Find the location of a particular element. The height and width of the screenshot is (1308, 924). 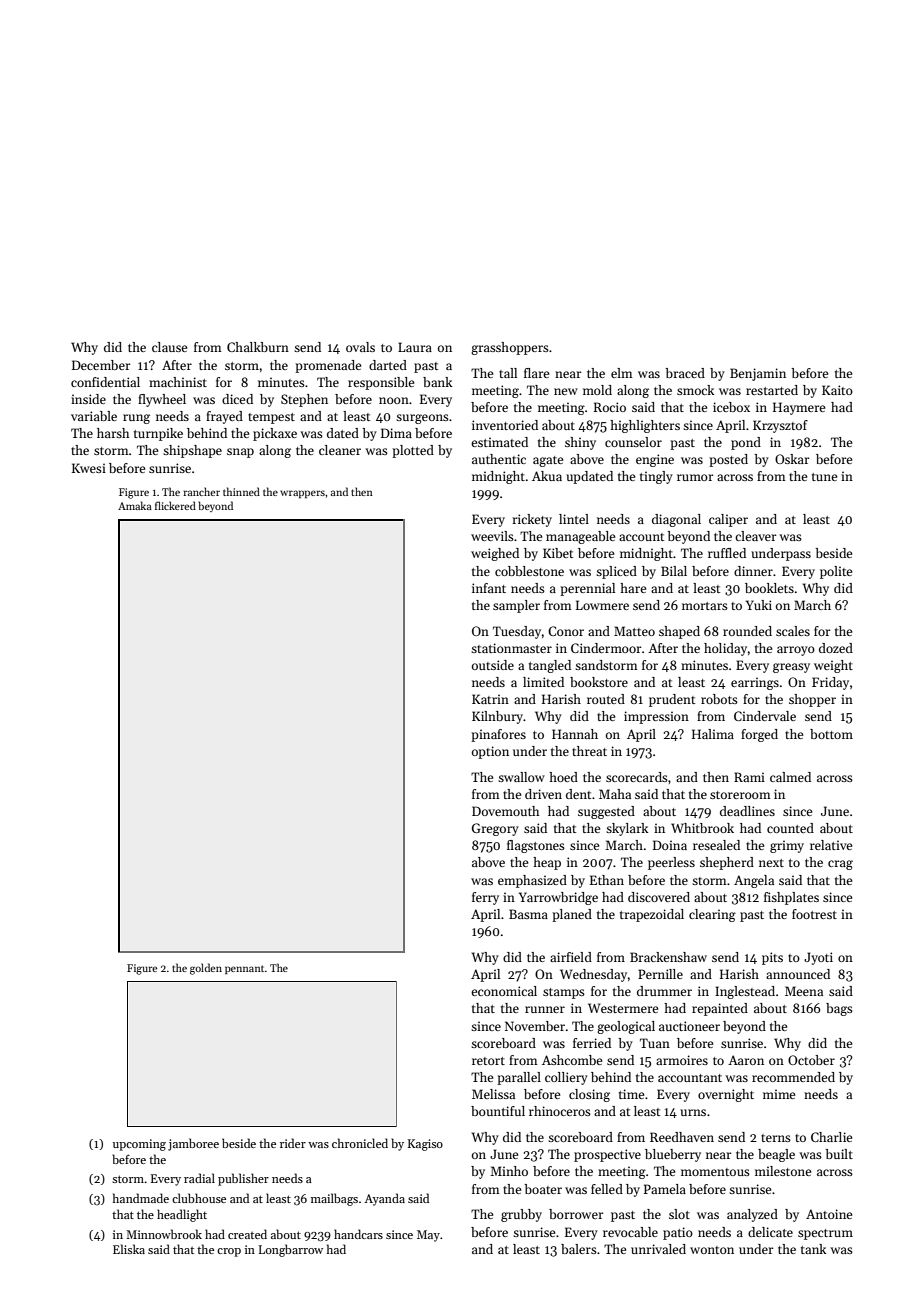

Benjamin is located at coordinates (758, 374).
